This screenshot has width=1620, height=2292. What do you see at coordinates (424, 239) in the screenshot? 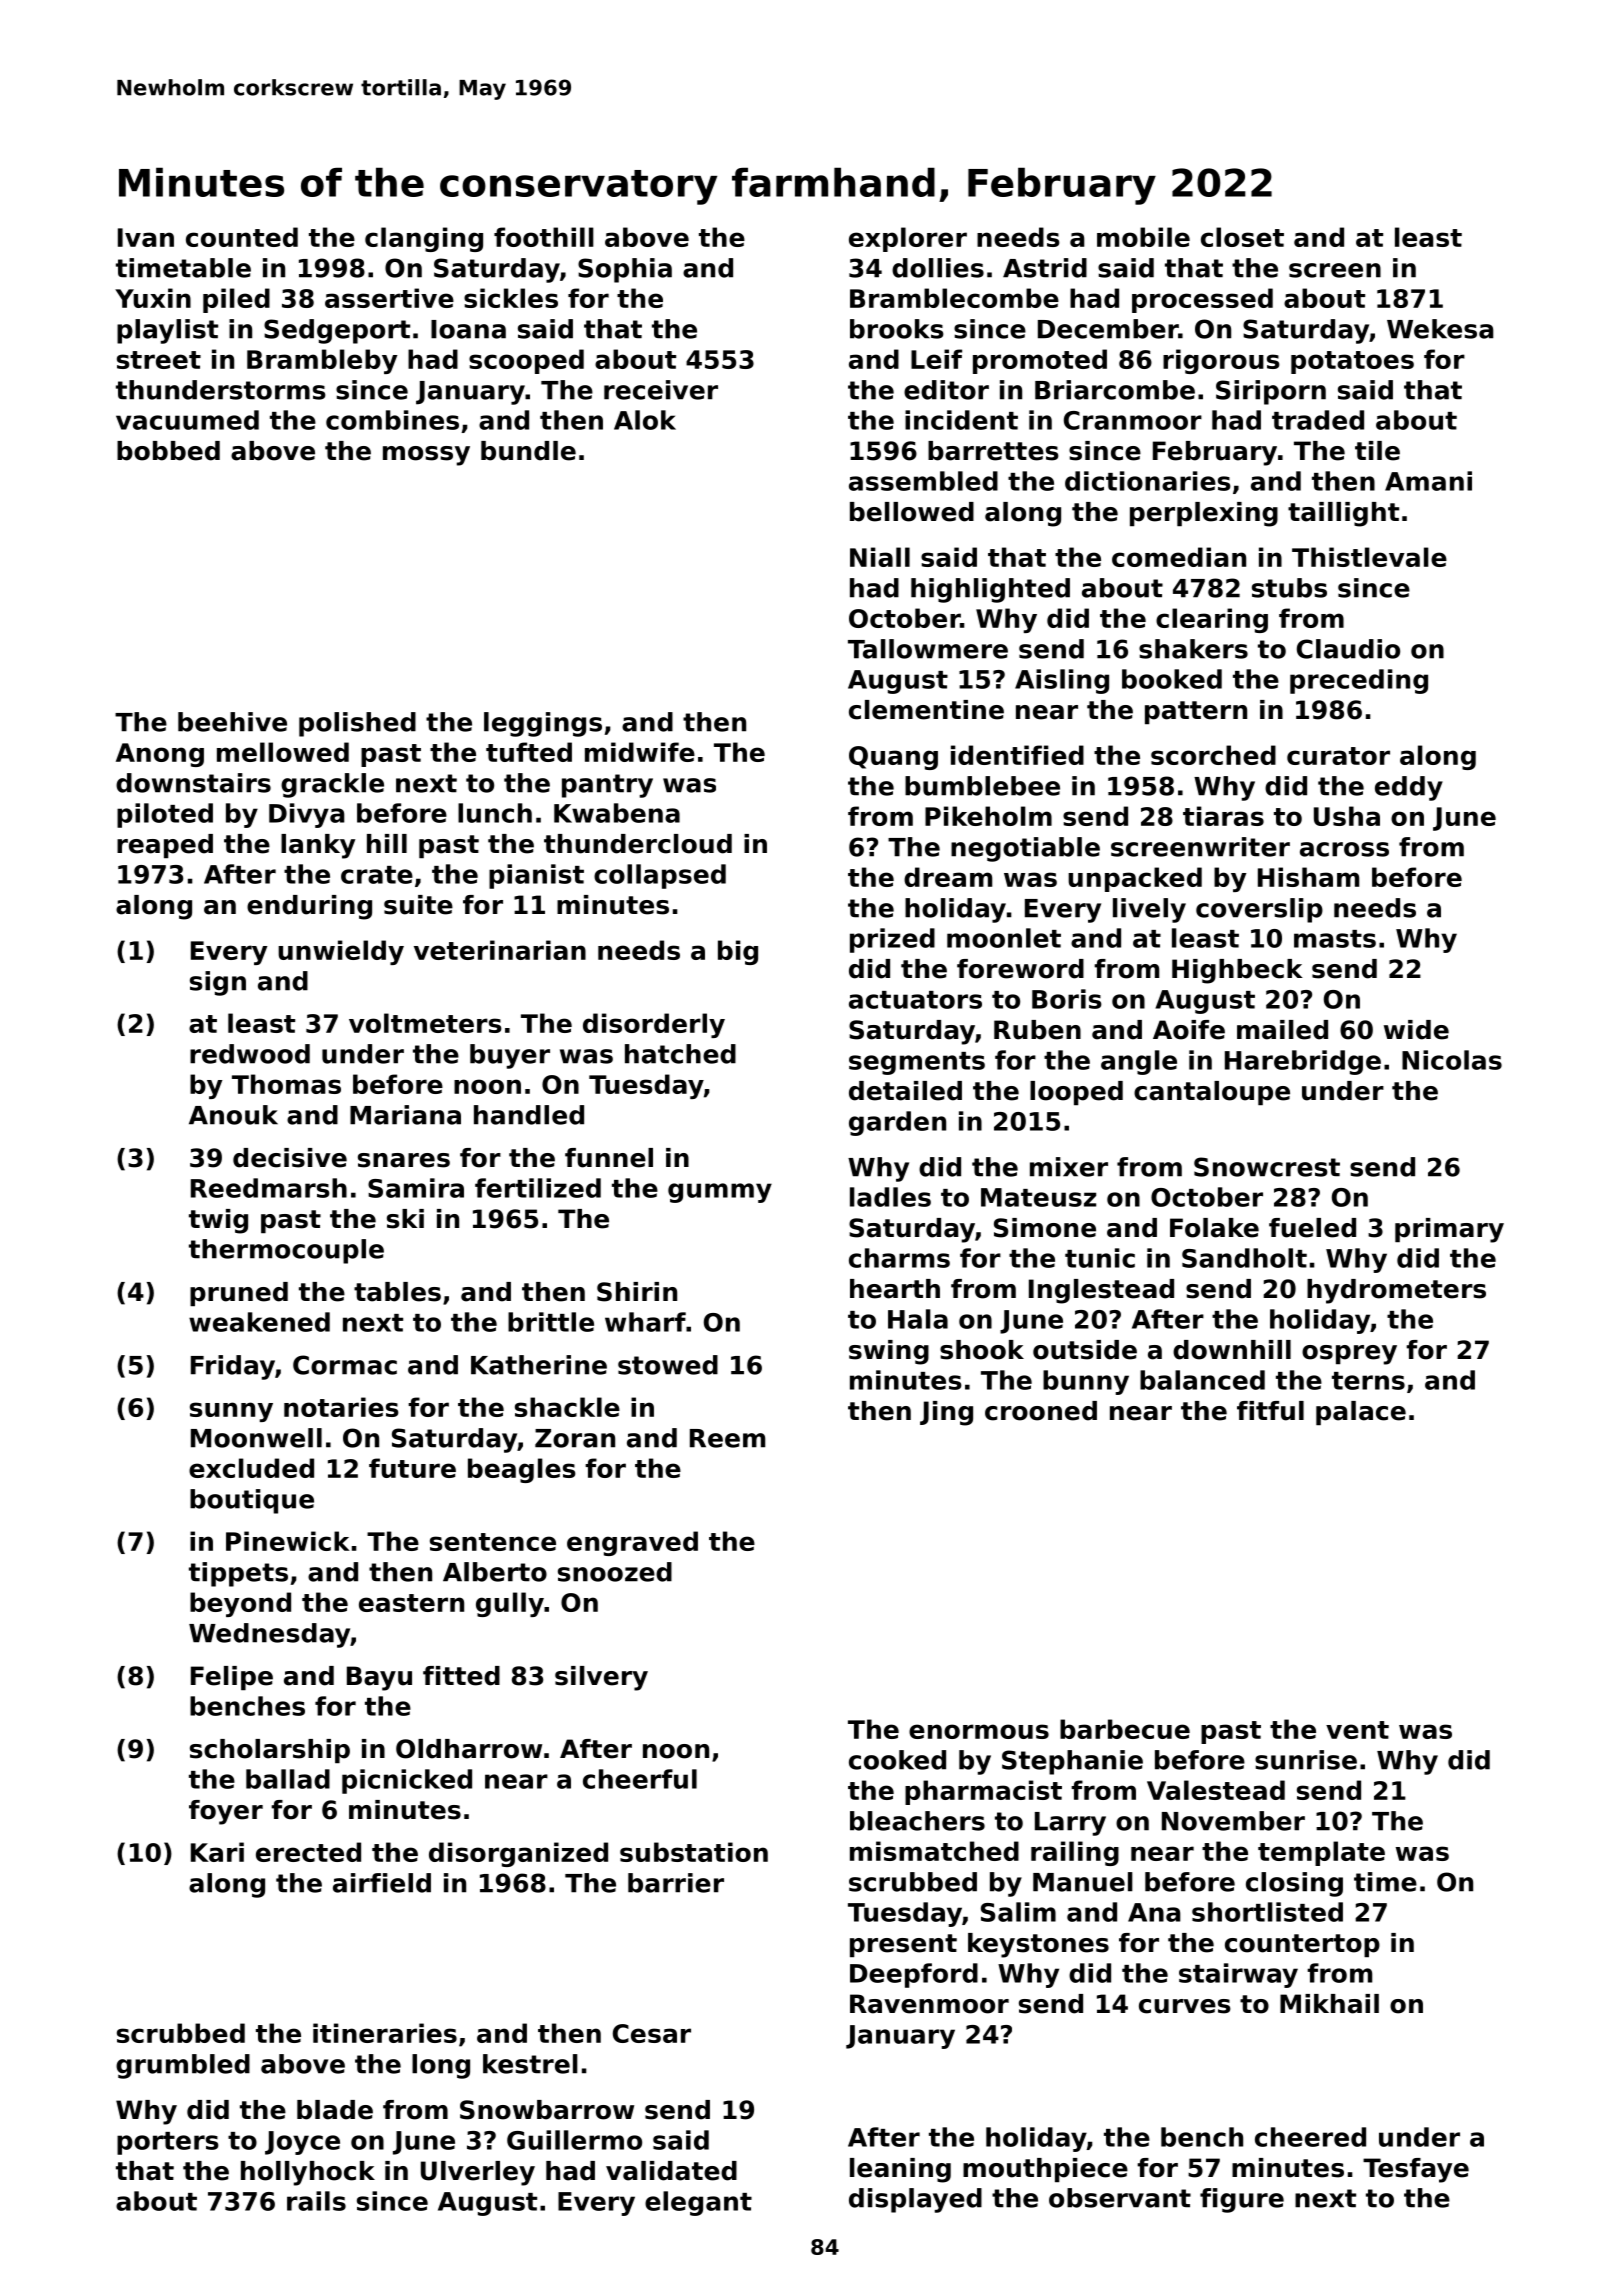
I see `clanging` at bounding box center [424, 239].
